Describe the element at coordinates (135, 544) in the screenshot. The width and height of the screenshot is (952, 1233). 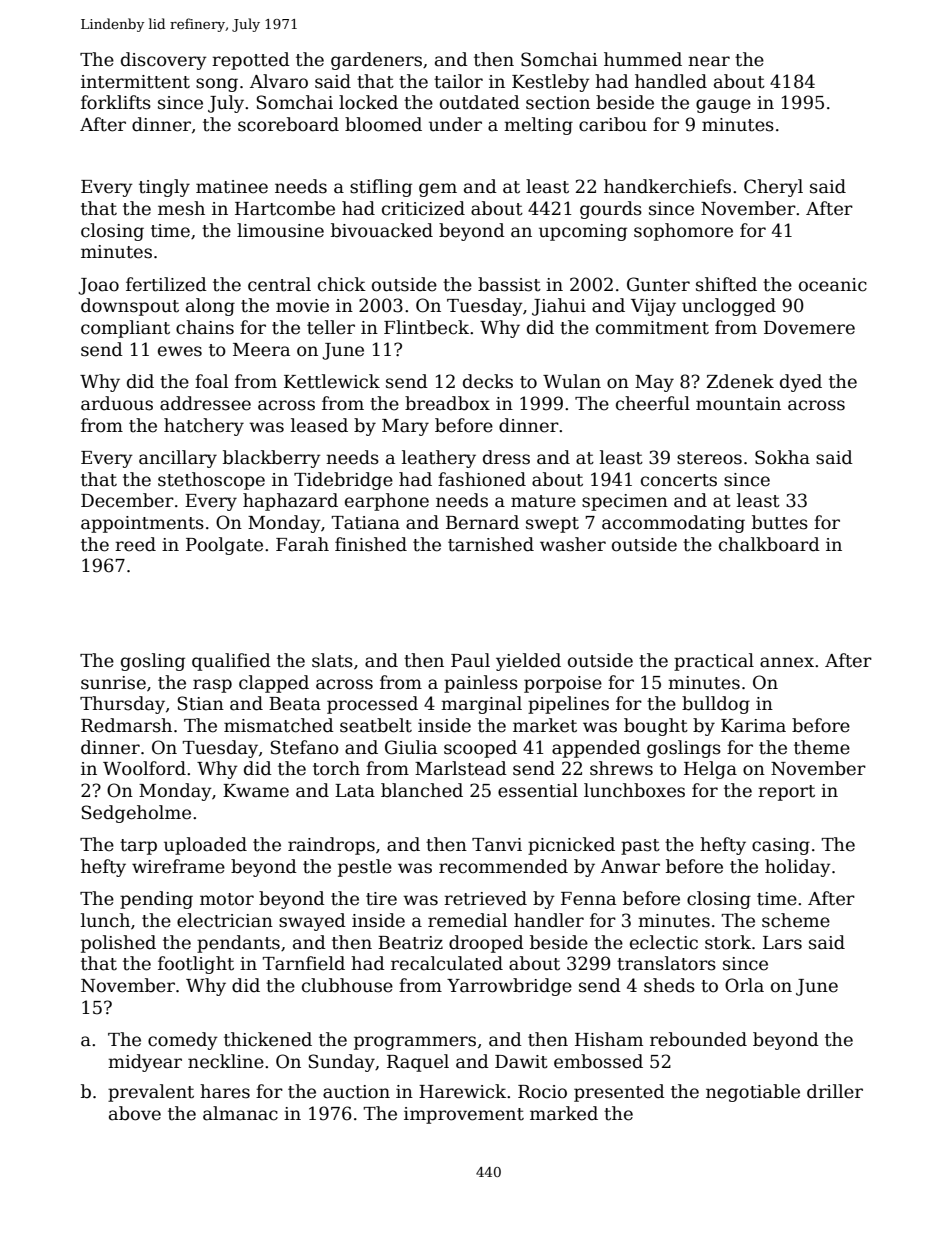
I see `reed` at that location.
